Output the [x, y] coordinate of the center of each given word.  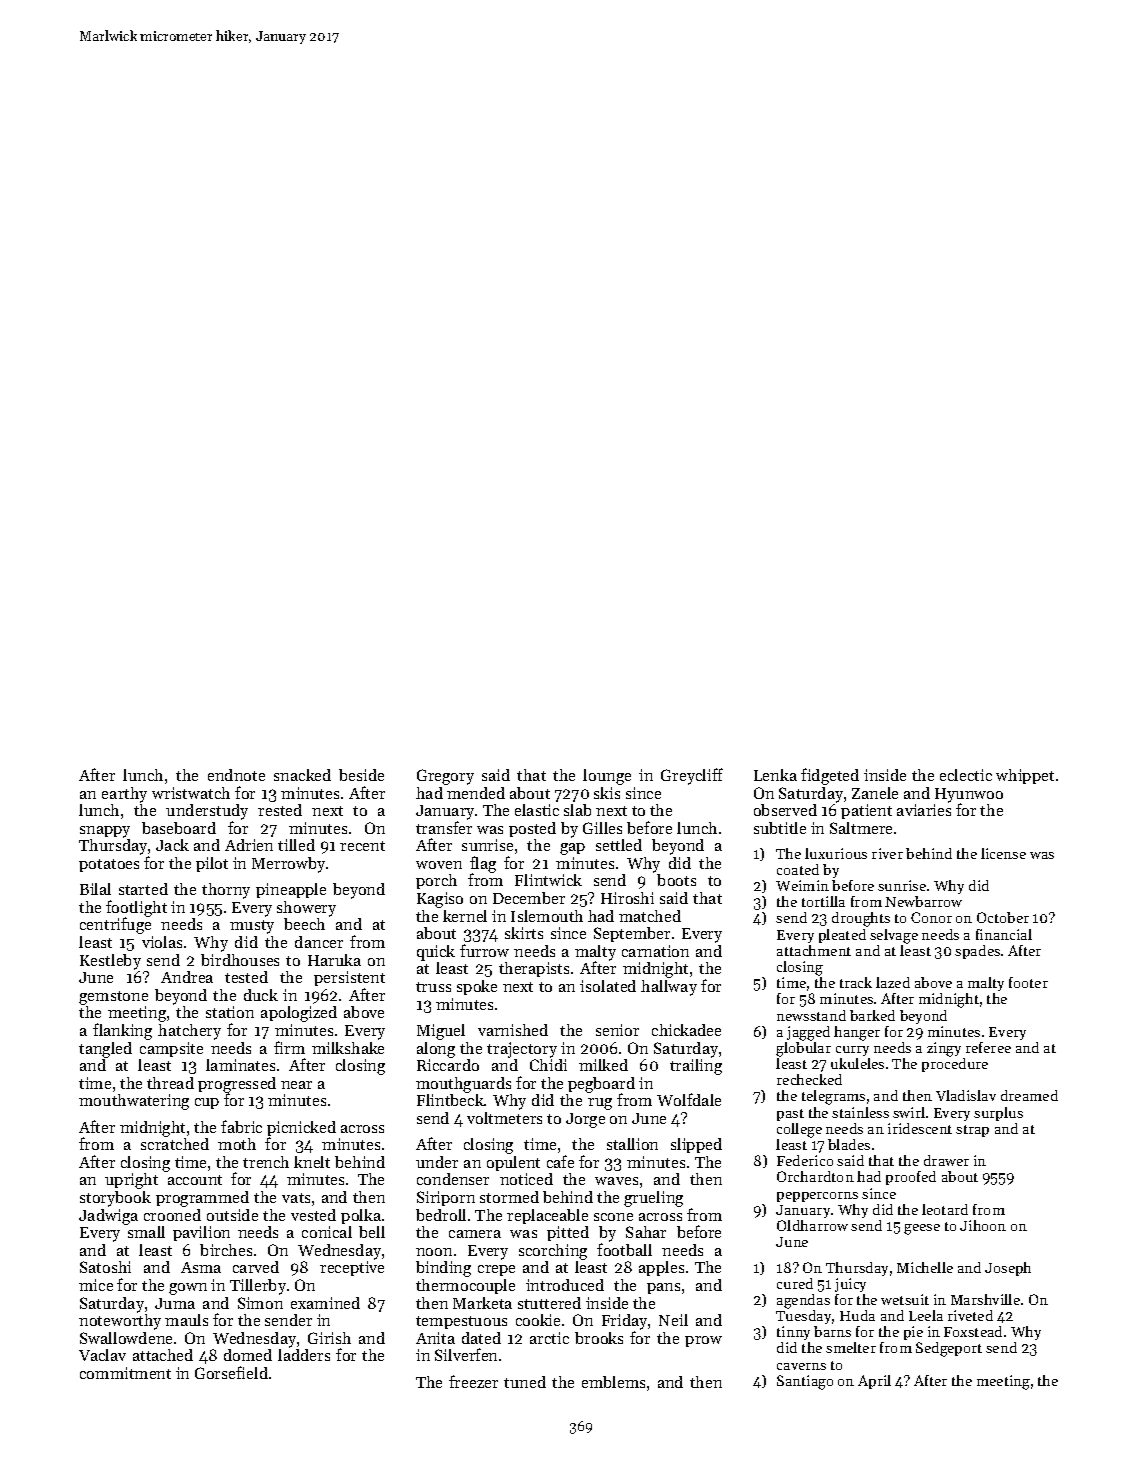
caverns [801, 1366]
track [856, 982]
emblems [613, 1382]
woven [439, 865]
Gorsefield [231, 1372]
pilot [212, 864]
